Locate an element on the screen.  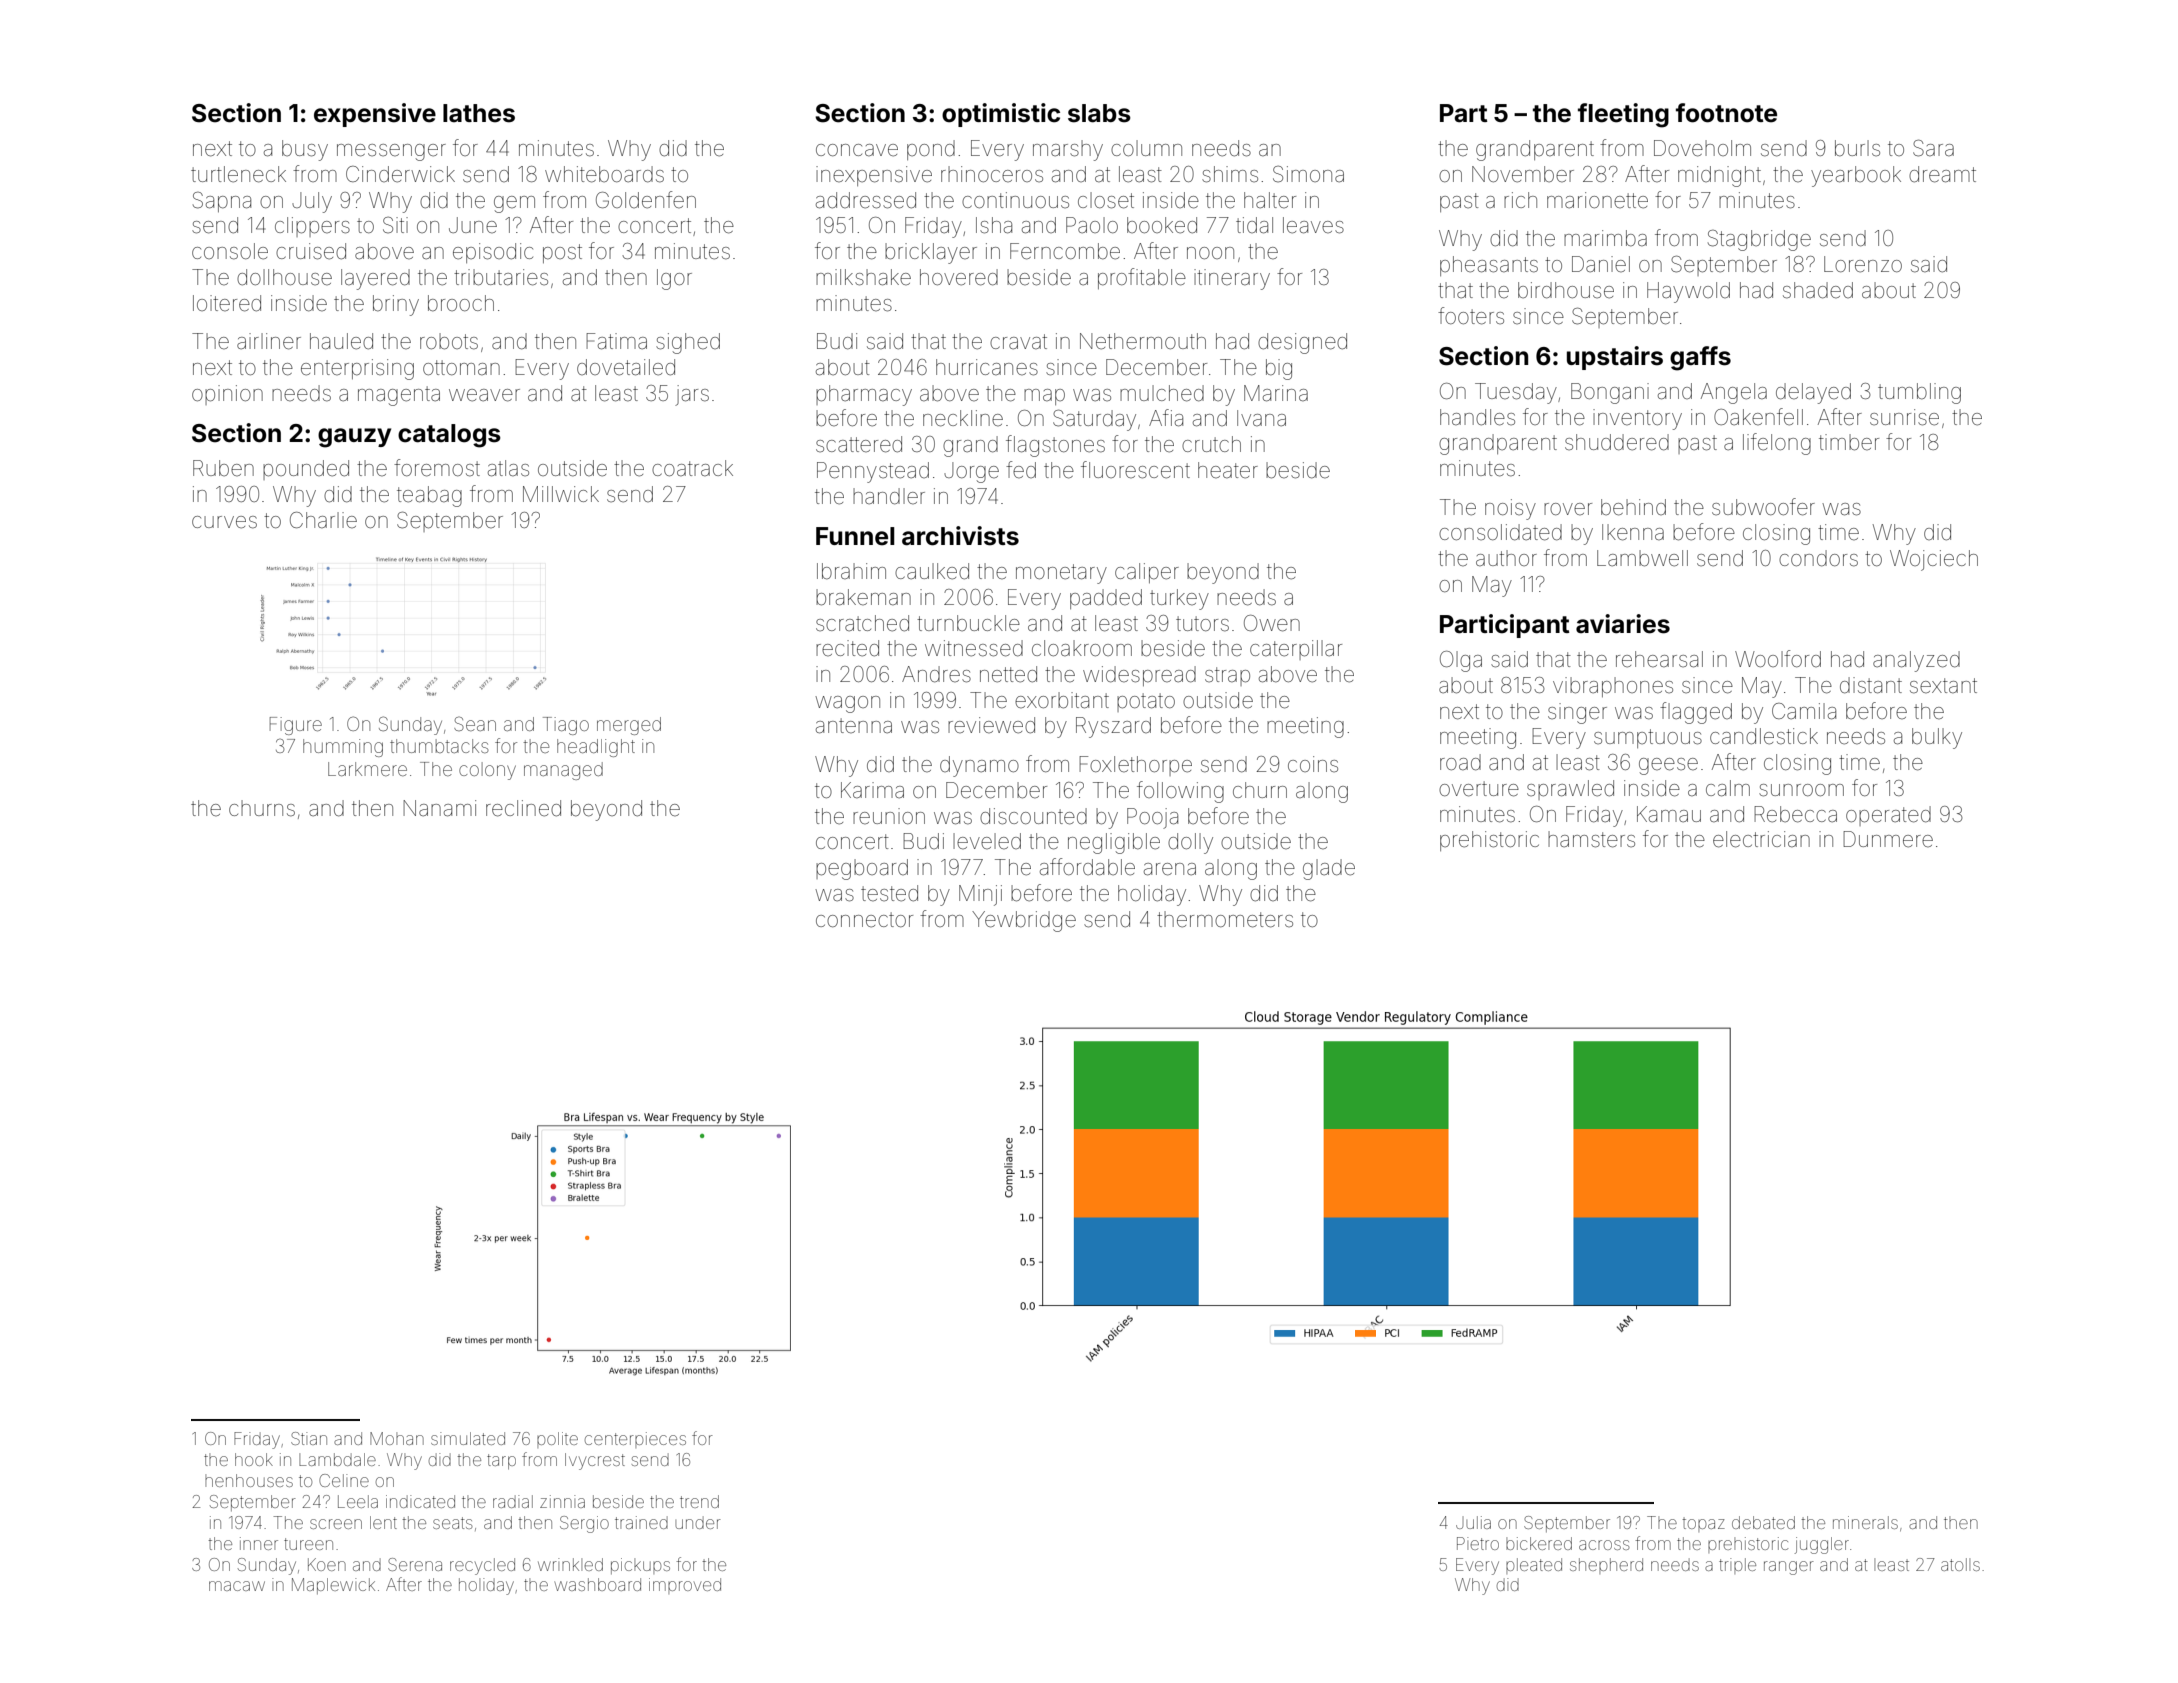
minerals is located at coordinates (1865, 1522).
